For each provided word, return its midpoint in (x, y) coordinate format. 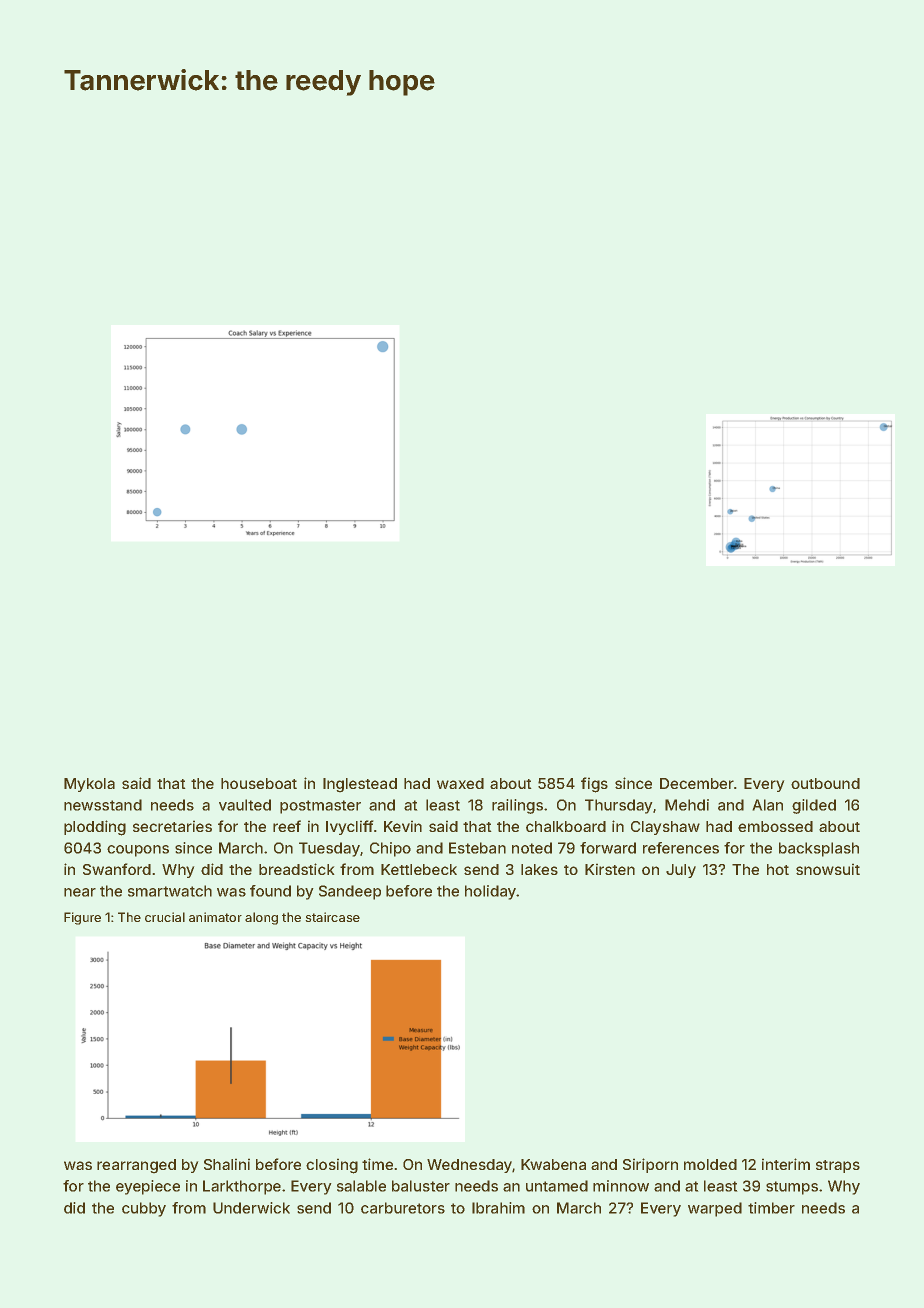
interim (786, 1164)
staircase (332, 917)
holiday (491, 892)
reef (287, 826)
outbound (825, 783)
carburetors (403, 1208)
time (377, 1164)
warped (715, 1209)
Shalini (227, 1164)
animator (215, 917)
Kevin (403, 826)
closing (332, 1166)
